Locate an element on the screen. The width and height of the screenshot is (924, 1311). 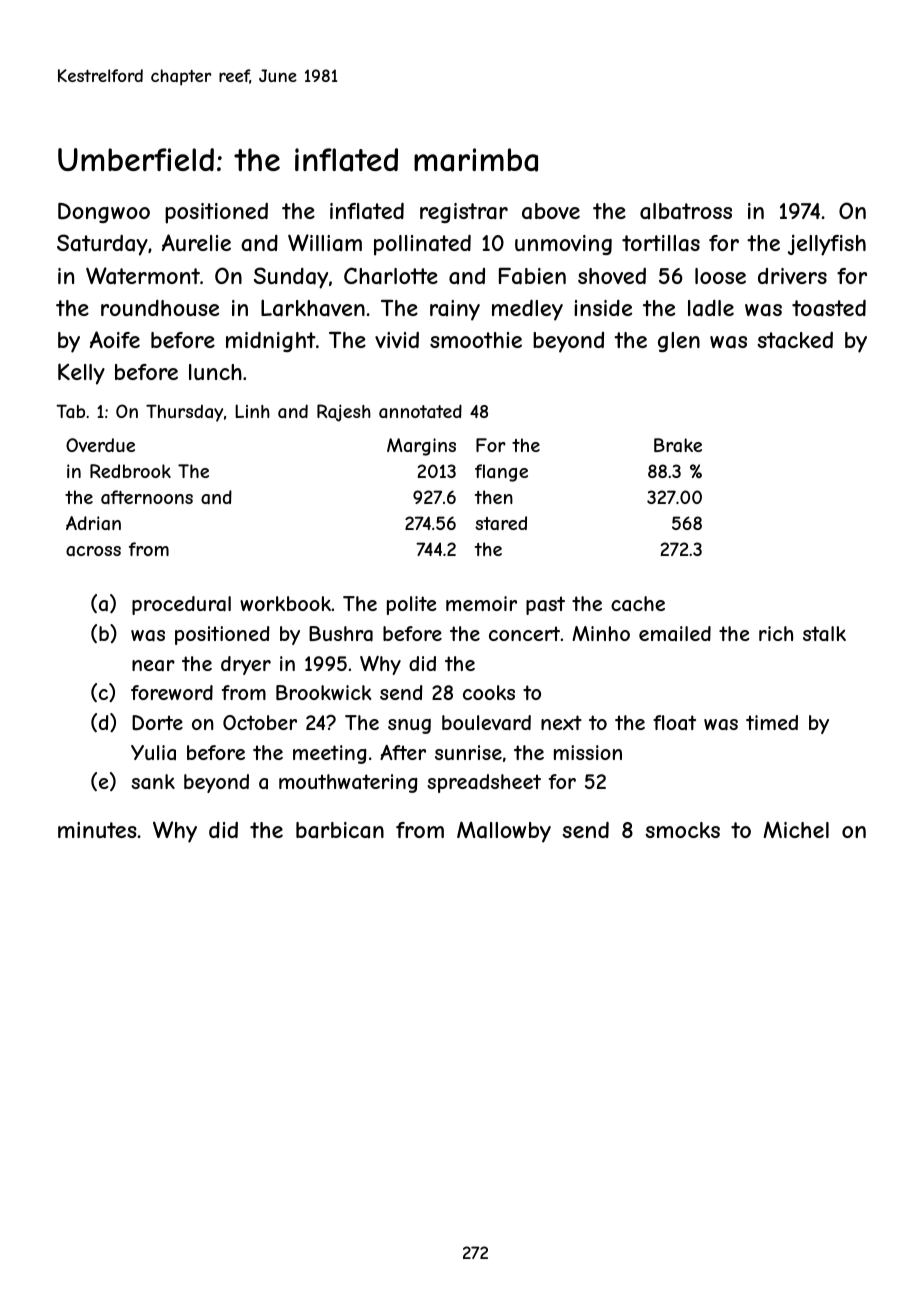
inside is located at coordinates (603, 308).
